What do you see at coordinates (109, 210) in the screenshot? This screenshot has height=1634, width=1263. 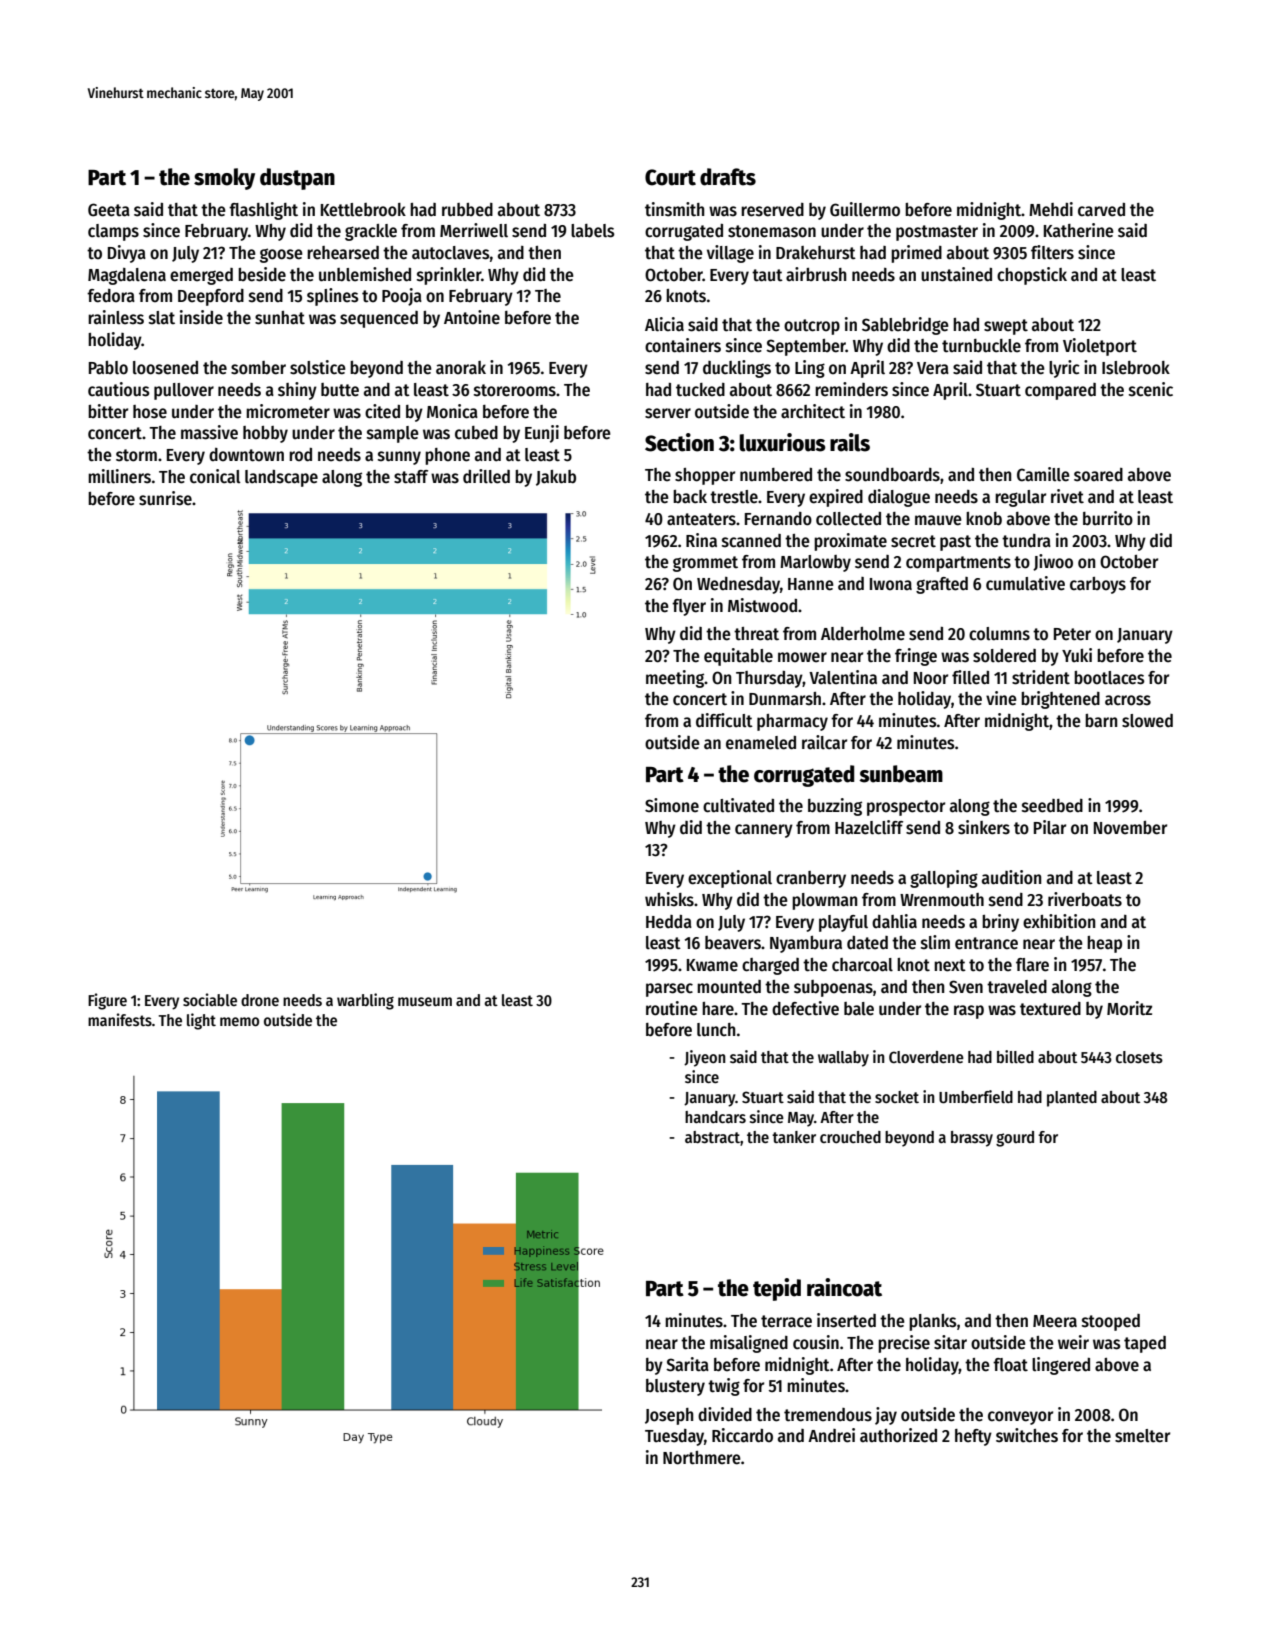 I see `Geeta` at bounding box center [109, 210].
